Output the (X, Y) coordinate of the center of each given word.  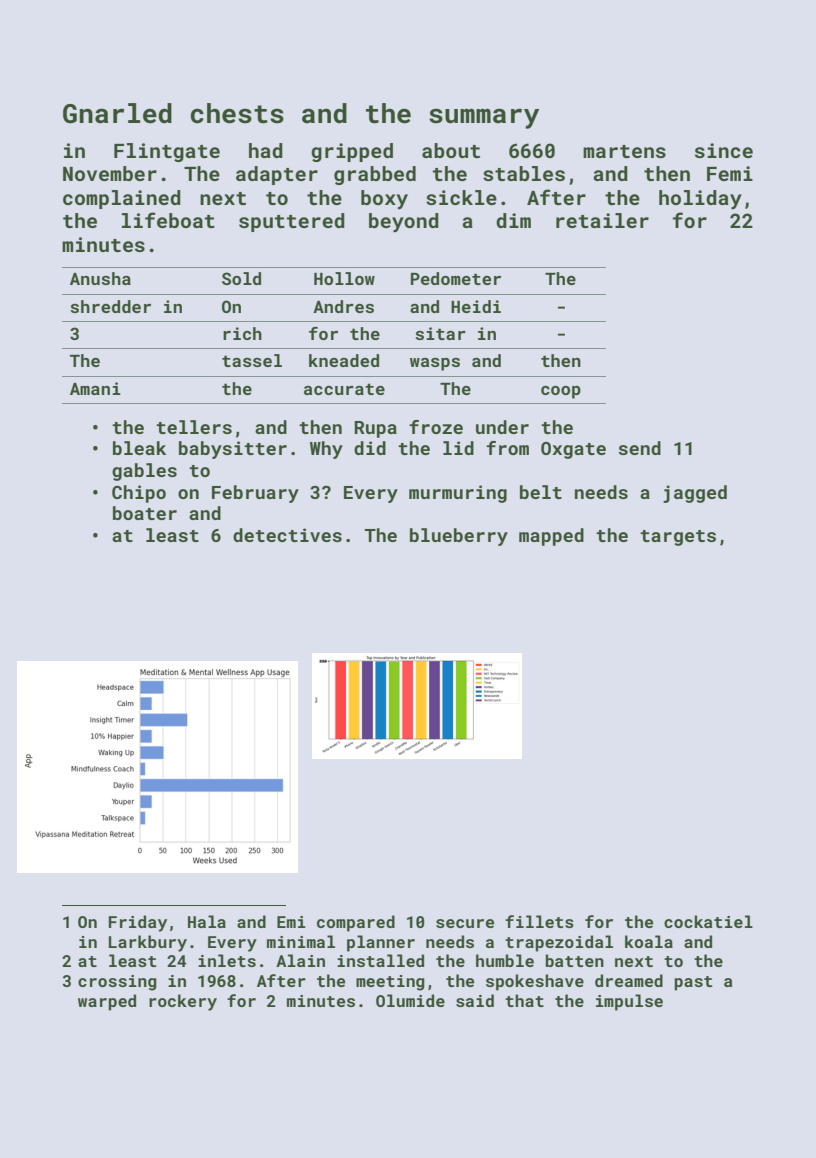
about (451, 150)
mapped (551, 537)
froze (436, 427)
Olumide (410, 1000)
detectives (287, 535)
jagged (695, 494)
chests (237, 113)
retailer (602, 220)
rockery (183, 1002)
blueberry (459, 537)
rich (242, 333)
